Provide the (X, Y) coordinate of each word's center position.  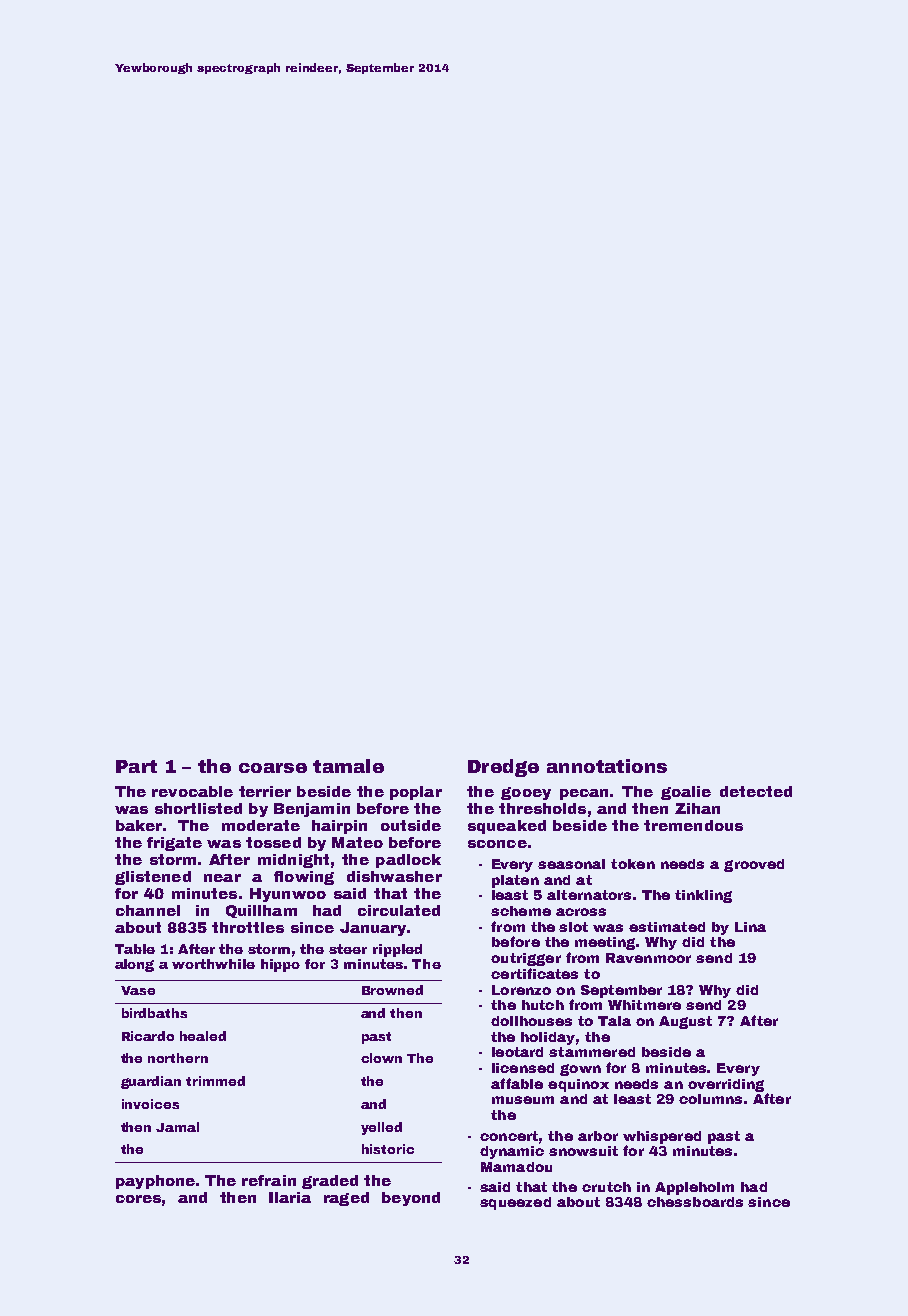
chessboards (695, 1202)
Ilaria (290, 1197)
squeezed (515, 1203)
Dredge (503, 768)
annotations (607, 766)
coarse (273, 768)
